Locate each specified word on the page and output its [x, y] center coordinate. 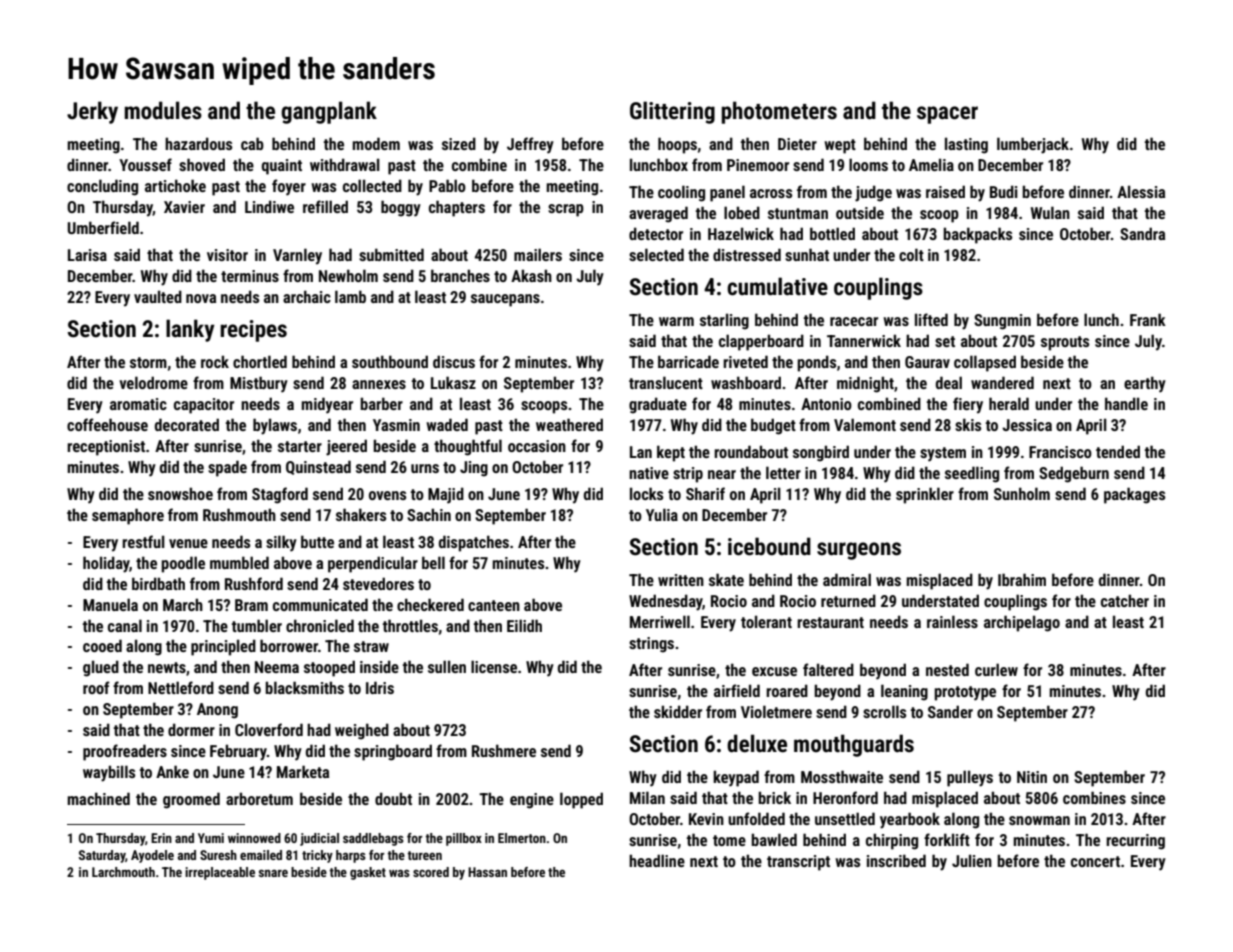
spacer [947, 115]
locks [646, 493]
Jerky [92, 112]
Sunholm [1022, 493]
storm [148, 362]
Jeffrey [530, 145]
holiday [106, 564]
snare [273, 873]
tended [1118, 451]
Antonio [826, 404]
